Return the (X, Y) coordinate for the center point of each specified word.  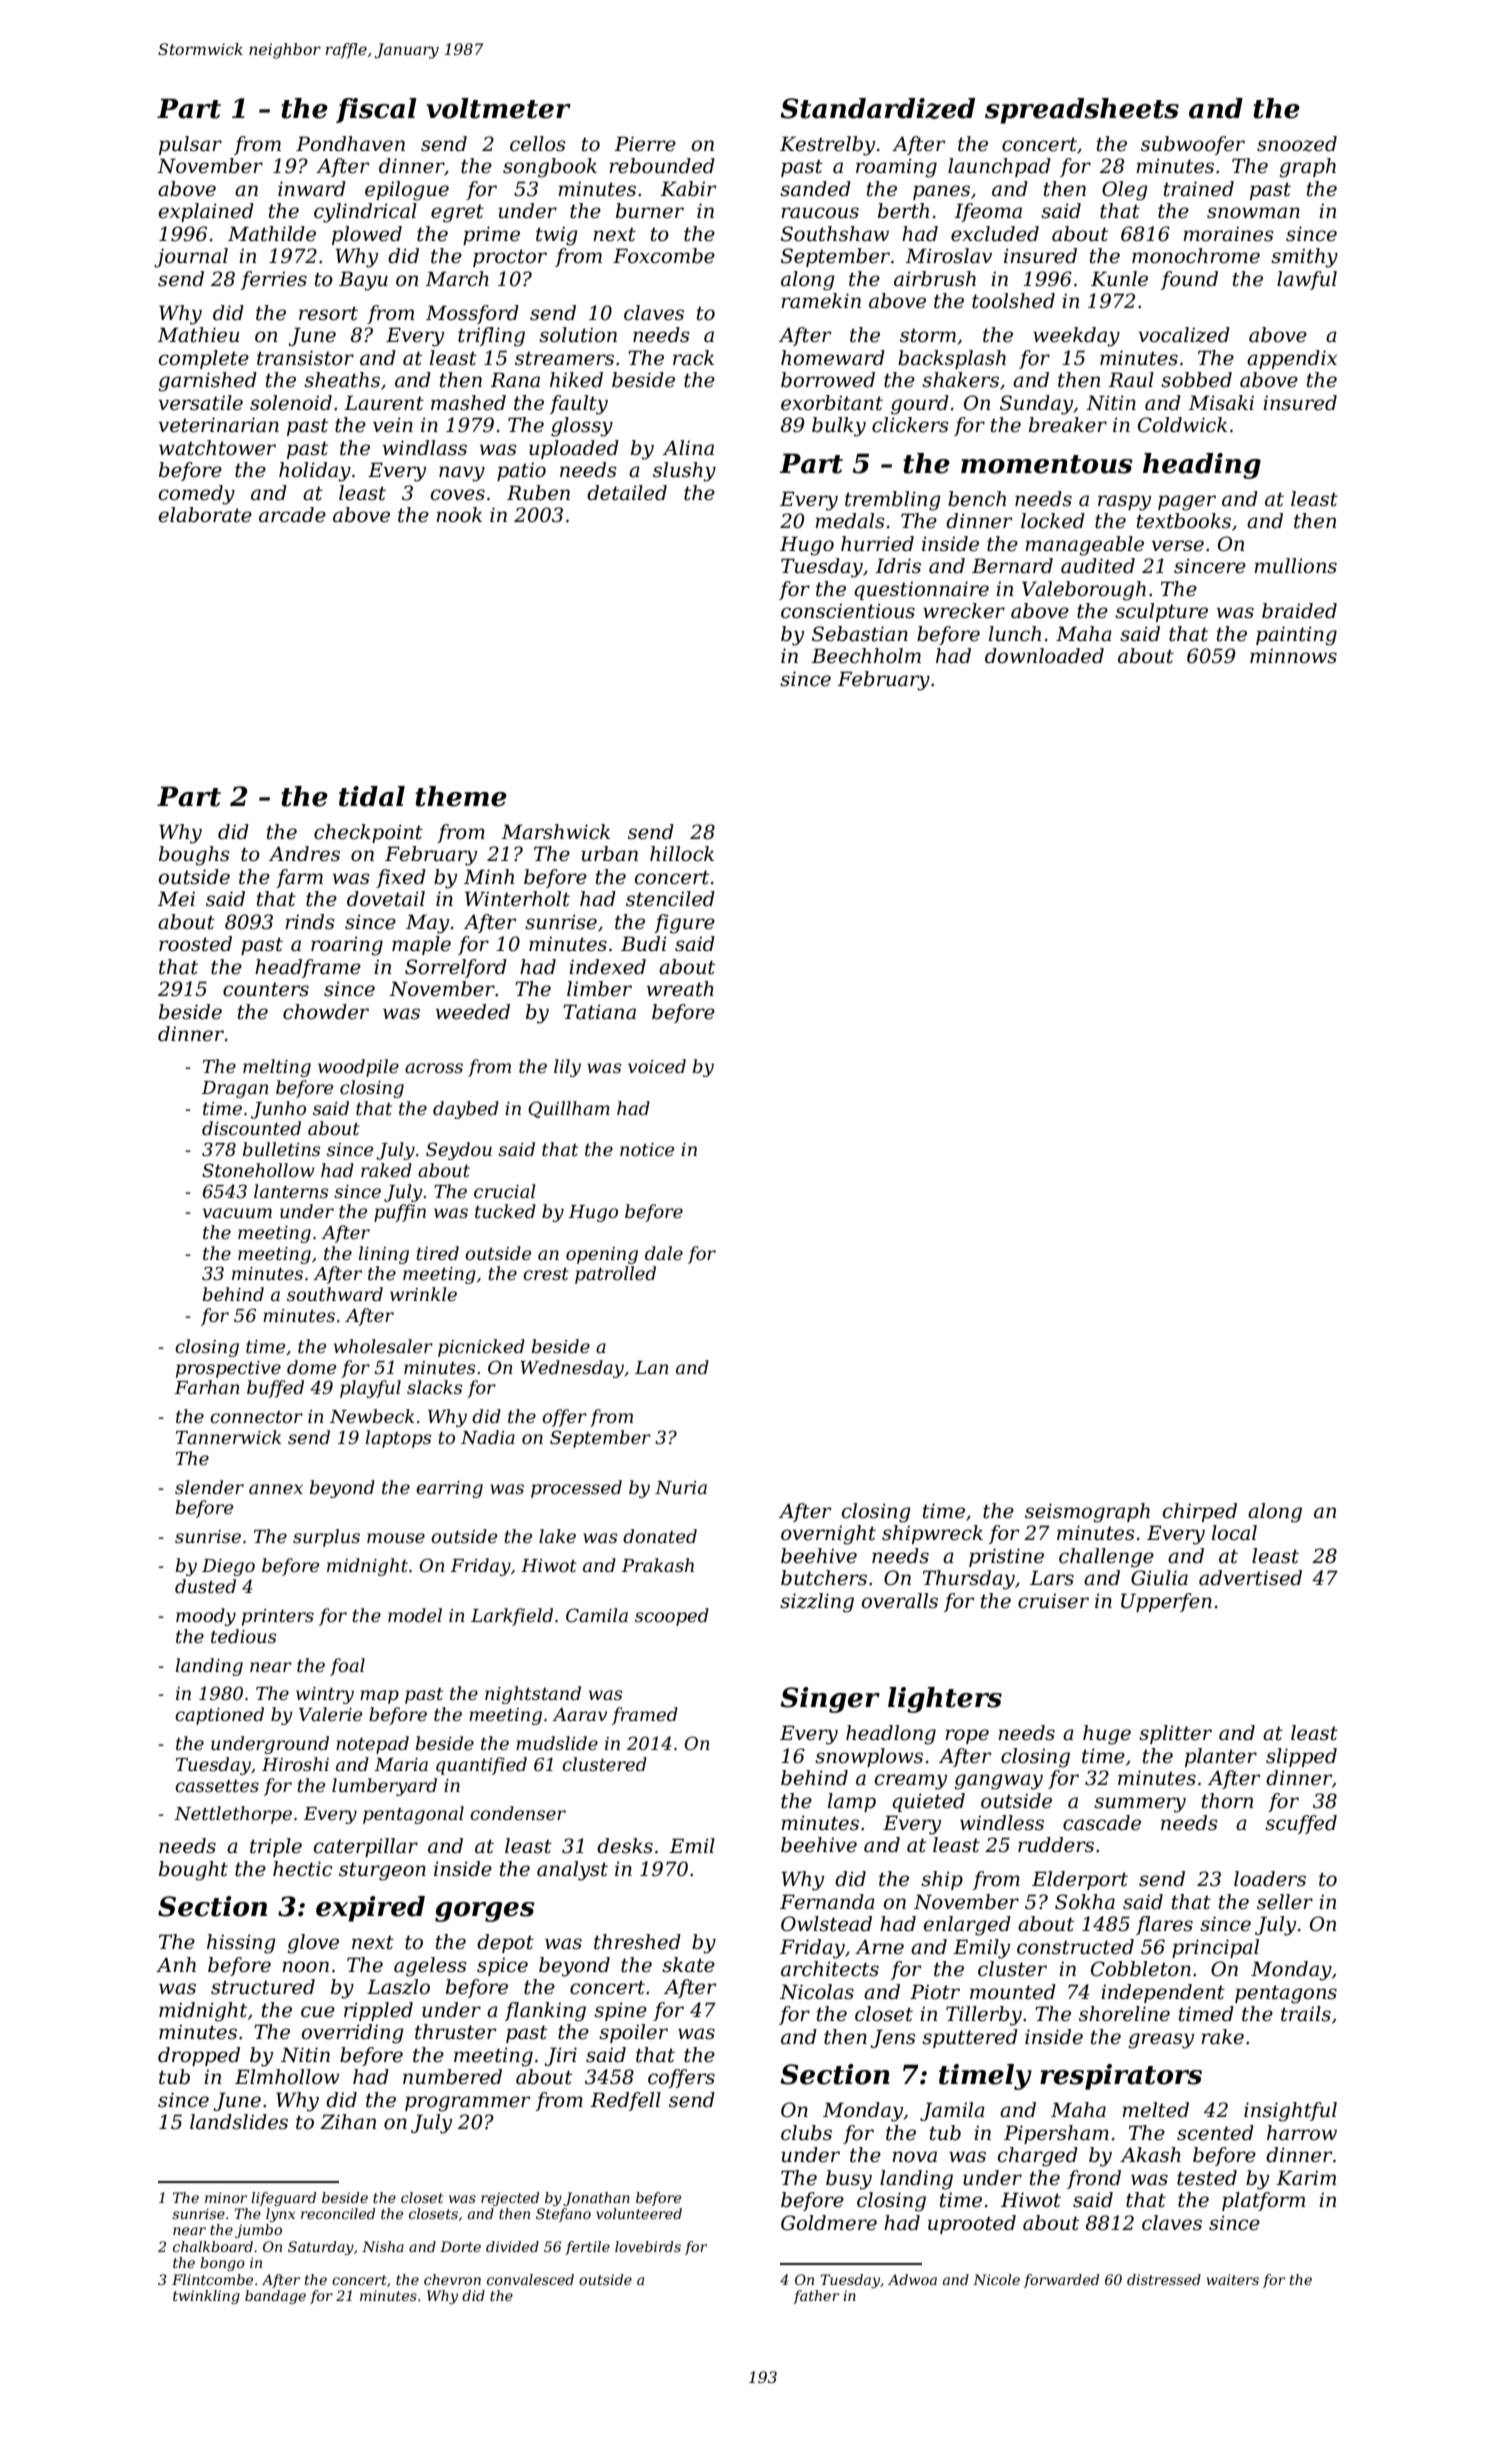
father (816, 2297)
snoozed (1297, 144)
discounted (251, 1128)
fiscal (376, 110)
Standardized (877, 108)
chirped (1199, 1512)
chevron (452, 2279)
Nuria (681, 1487)
